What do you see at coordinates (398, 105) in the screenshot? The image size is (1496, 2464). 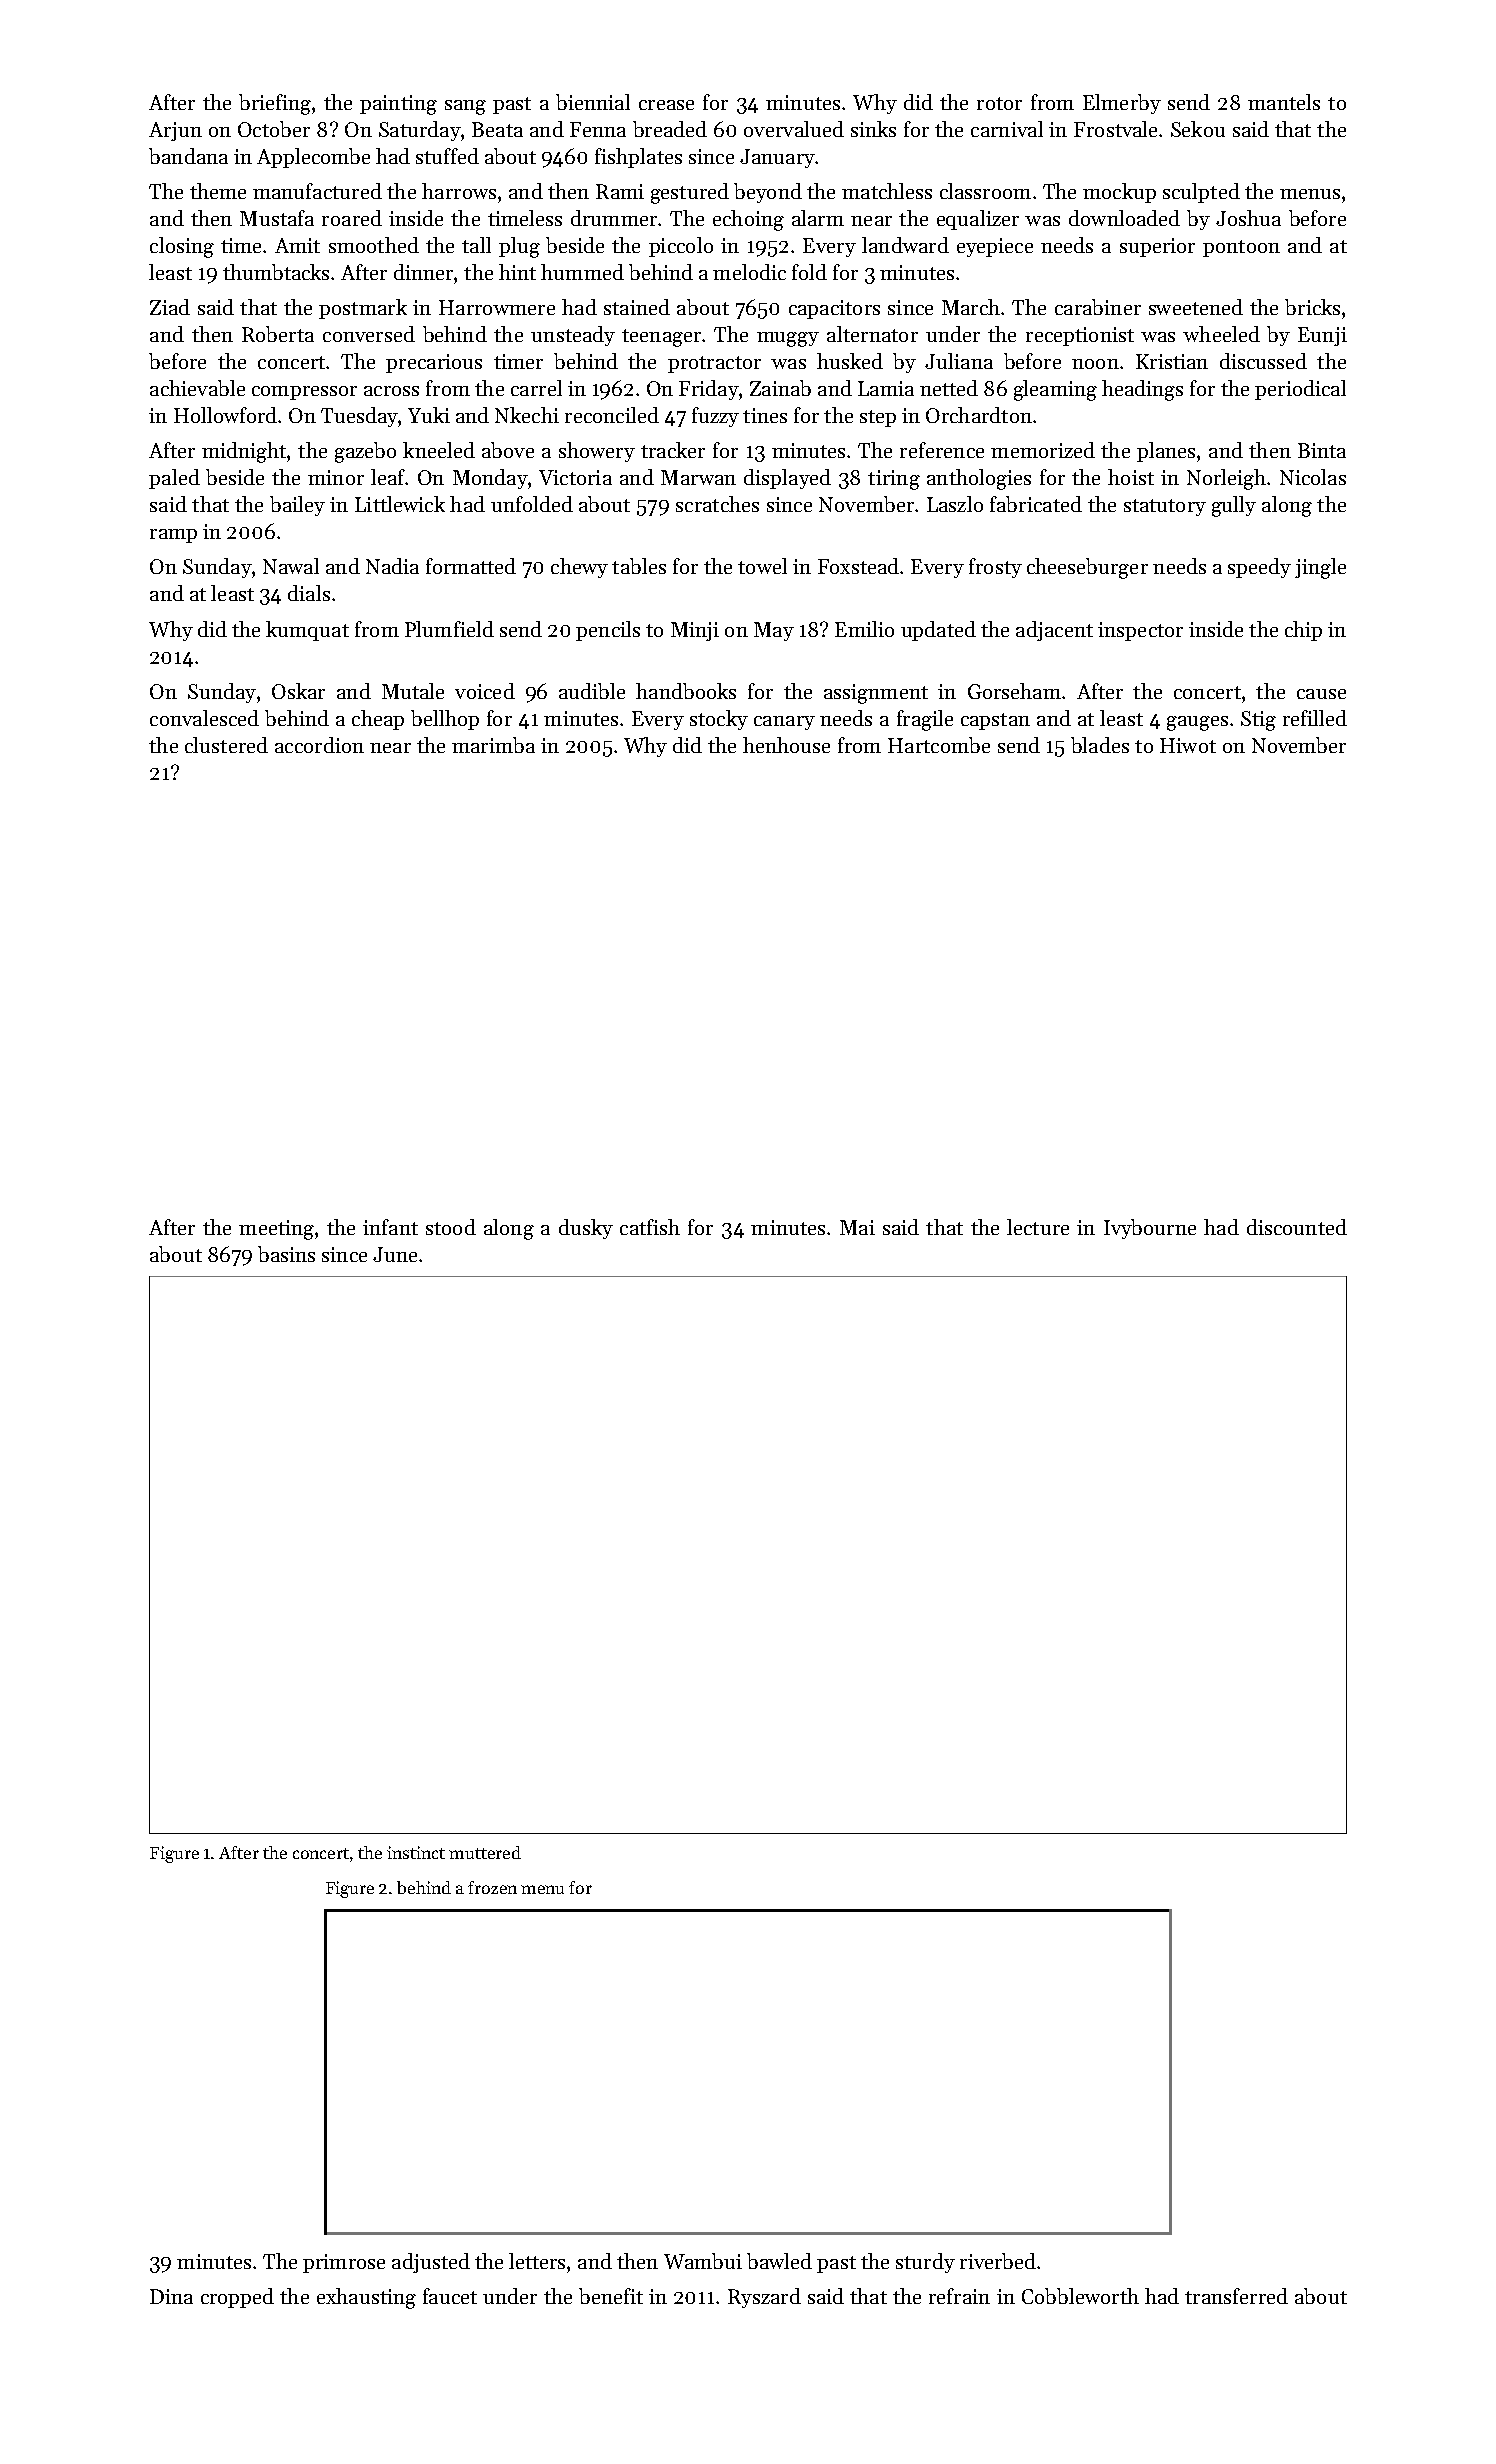 I see `painting` at bounding box center [398, 105].
